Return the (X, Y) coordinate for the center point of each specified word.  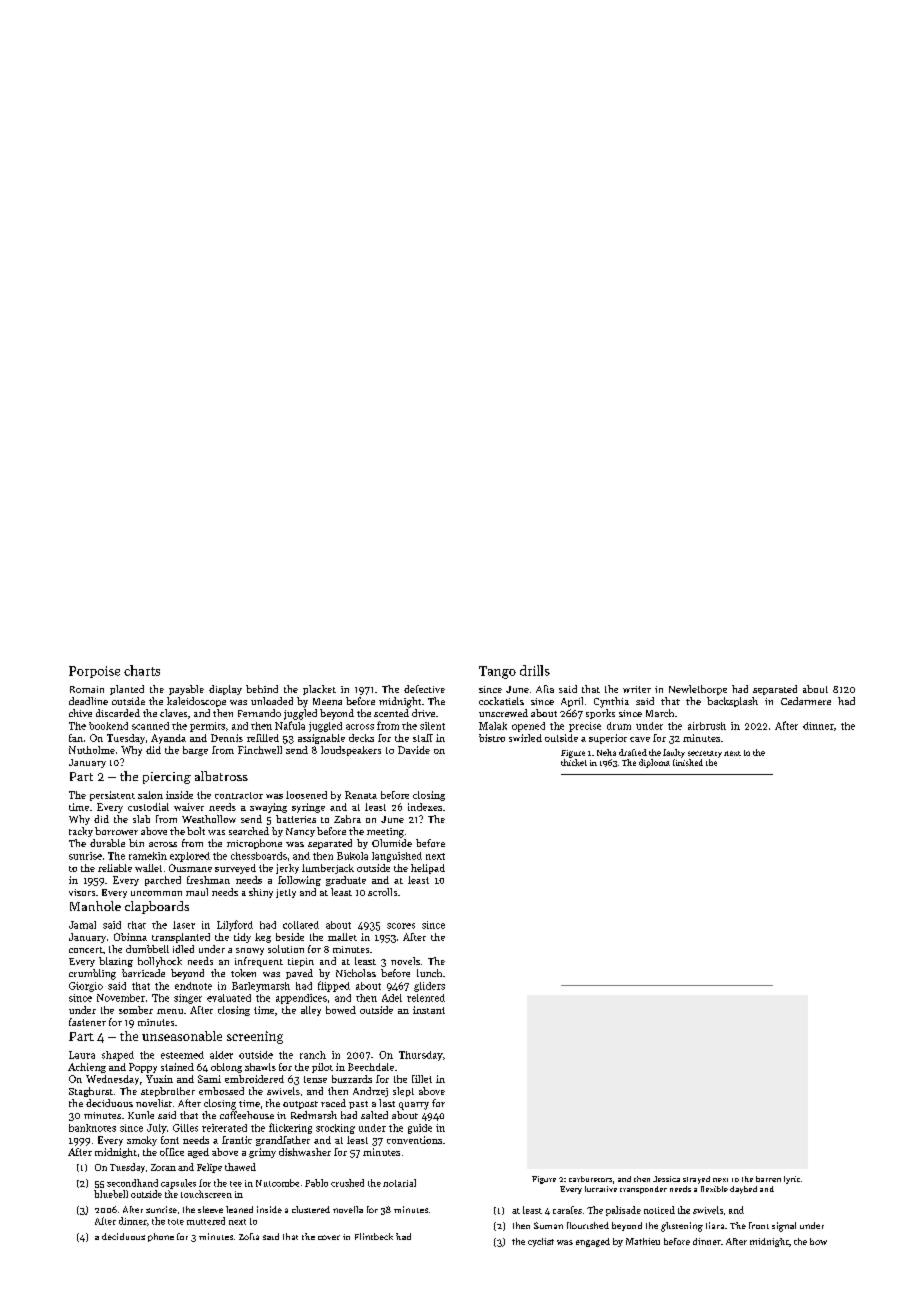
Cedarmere (806, 701)
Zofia (249, 1236)
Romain (87, 689)
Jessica (666, 1179)
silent (432, 726)
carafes (567, 1210)
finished (688, 762)
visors (82, 892)
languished (397, 857)
